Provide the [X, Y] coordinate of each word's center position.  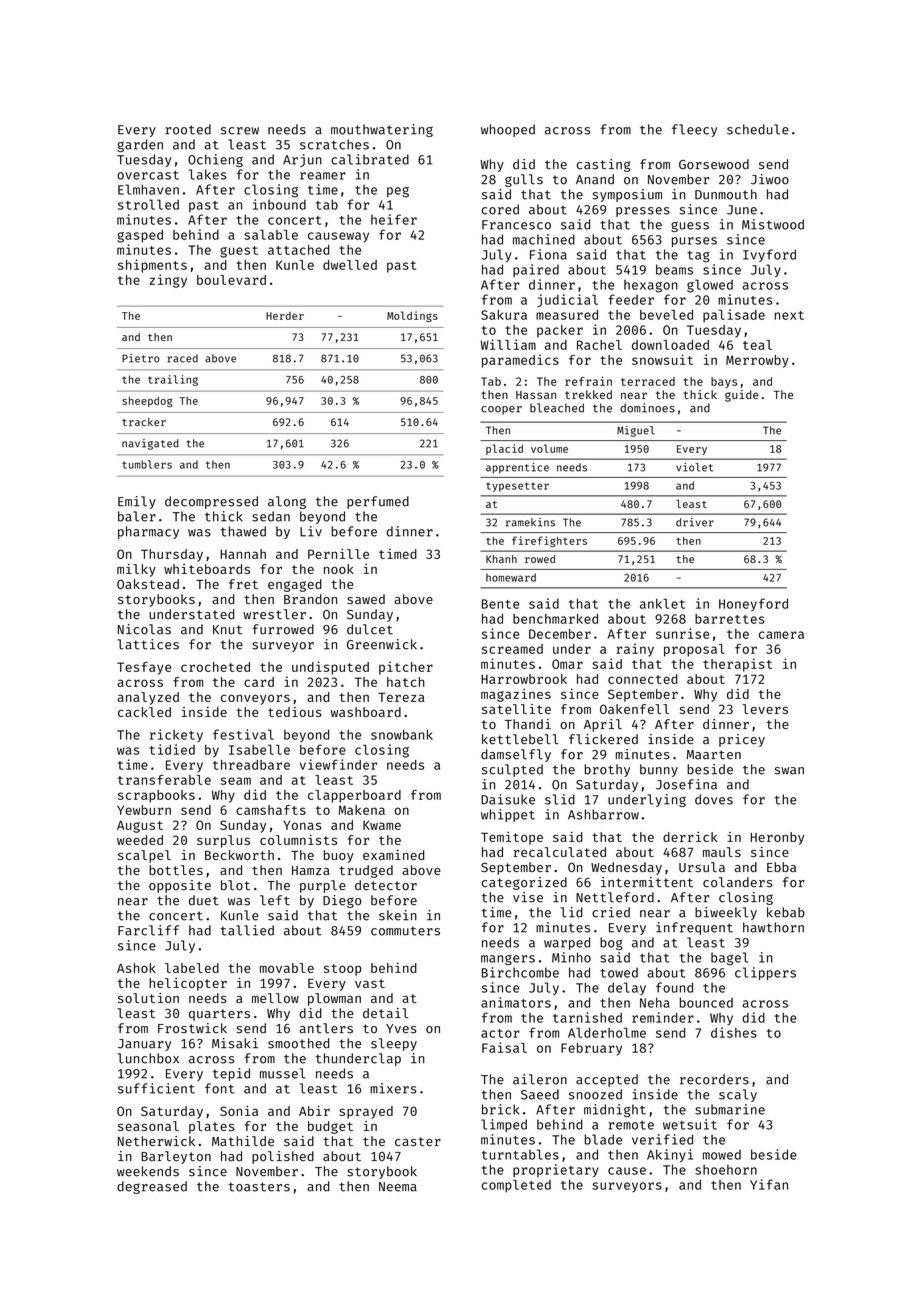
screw [240, 131]
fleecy [694, 130]
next [789, 315]
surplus [223, 841]
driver [695, 522]
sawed [366, 599]
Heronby [777, 838]
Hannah [243, 554]
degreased [152, 1187]
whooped [508, 130]
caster [418, 1141]
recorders [714, 1079]
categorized [524, 883]
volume [549, 448]
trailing [173, 380]
